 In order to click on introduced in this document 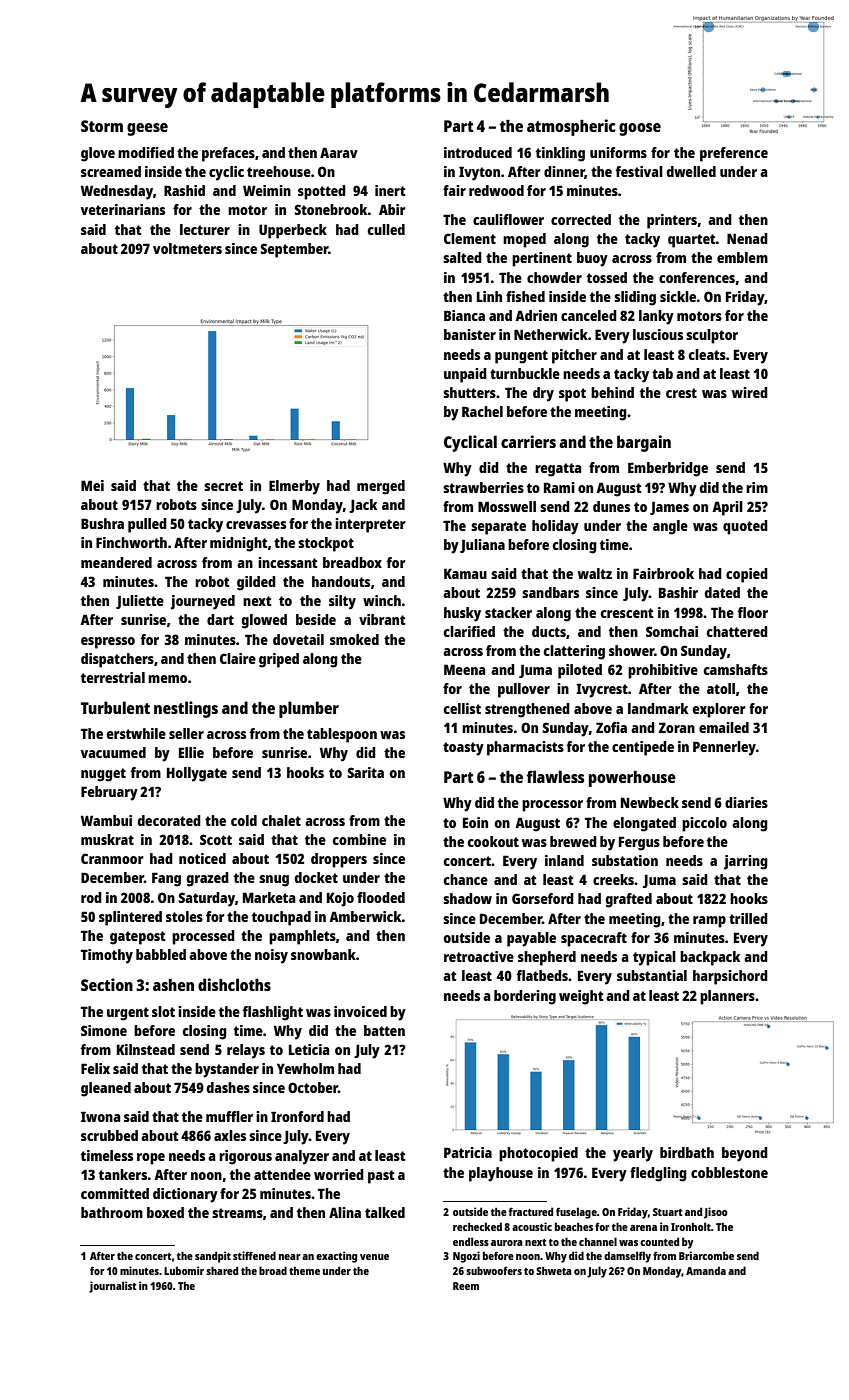, I will do `click(478, 152)`.
